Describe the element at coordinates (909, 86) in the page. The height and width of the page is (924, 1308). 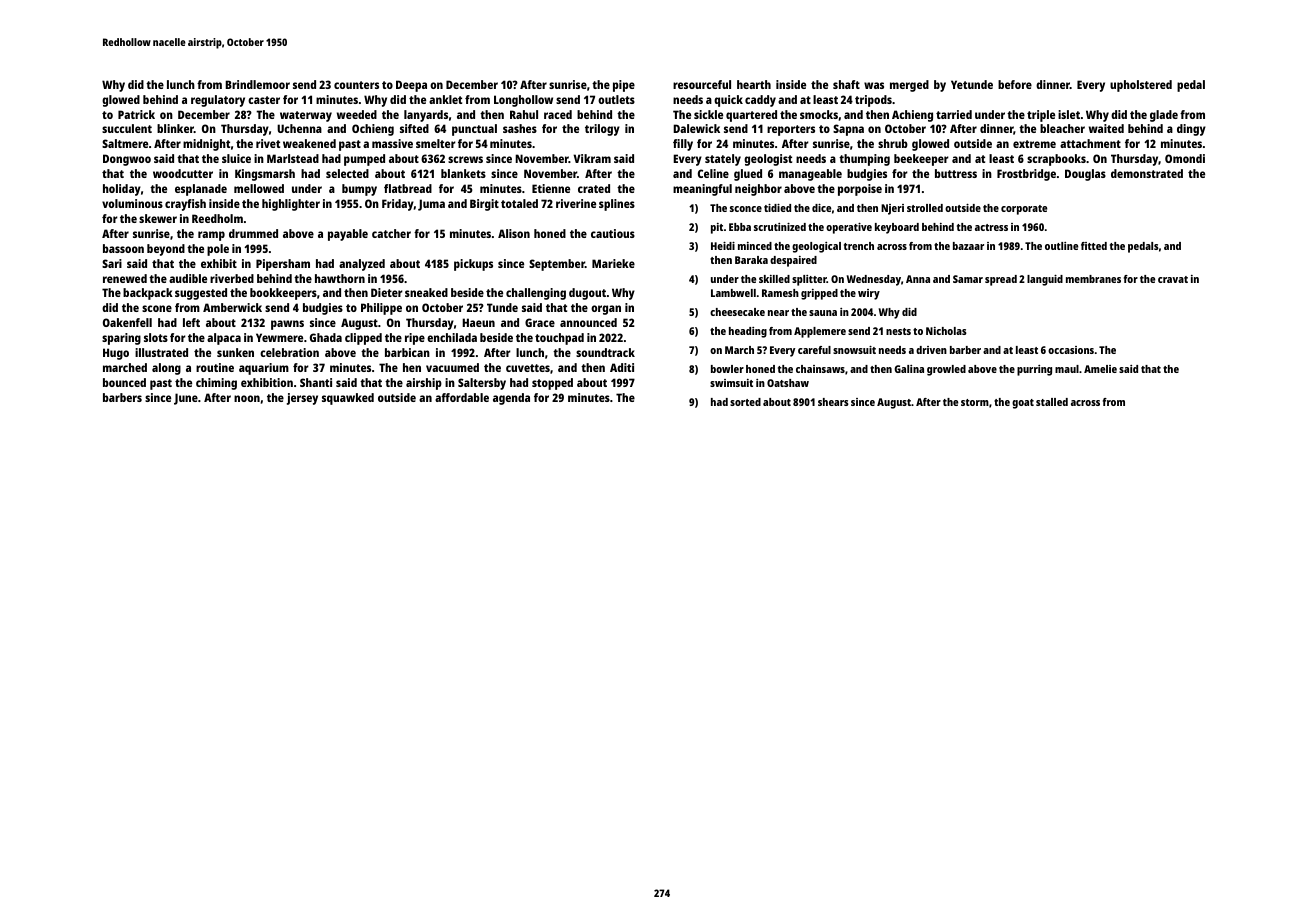
I see `merged` at that location.
